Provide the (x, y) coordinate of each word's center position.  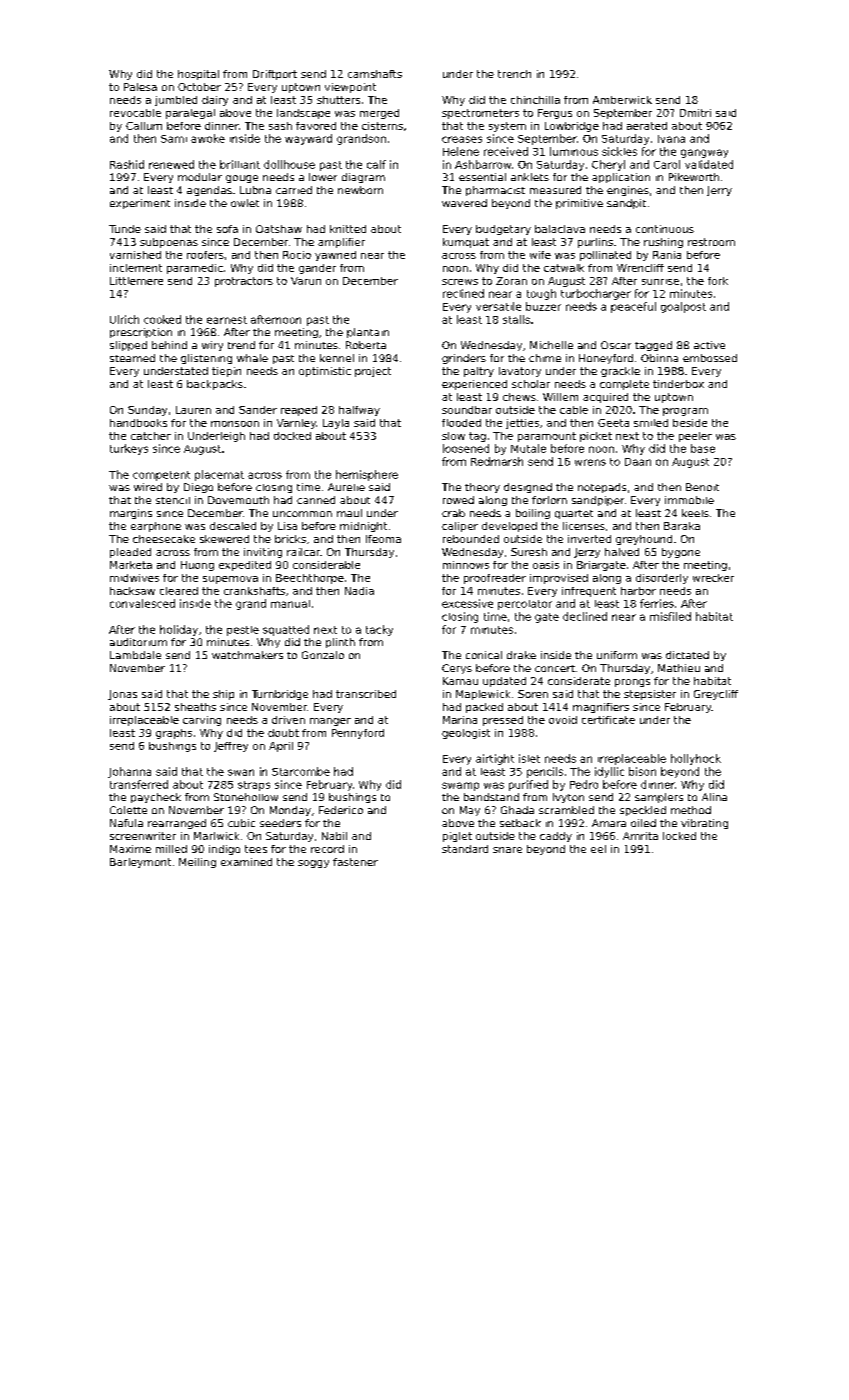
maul (349, 513)
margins (131, 514)
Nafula (126, 823)
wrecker (713, 578)
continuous (665, 229)
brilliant (240, 164)
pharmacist (495, 191)
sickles (619, 151)
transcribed (366, 694)
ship (223, 695)
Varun (306, 281)
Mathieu (679, 668)
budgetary (503, 230)
